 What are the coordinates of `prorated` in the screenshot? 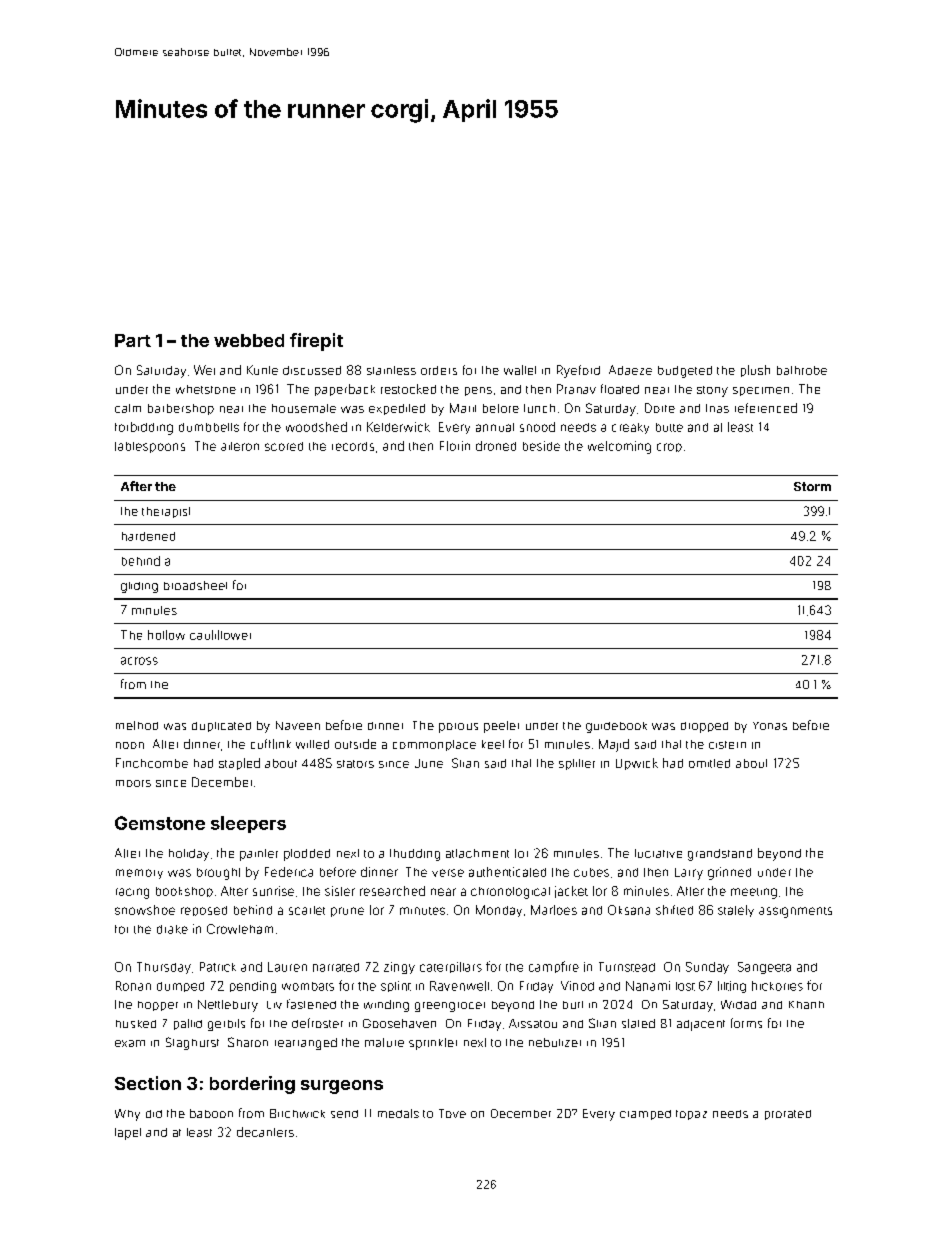 It's located at (788, 1115).
